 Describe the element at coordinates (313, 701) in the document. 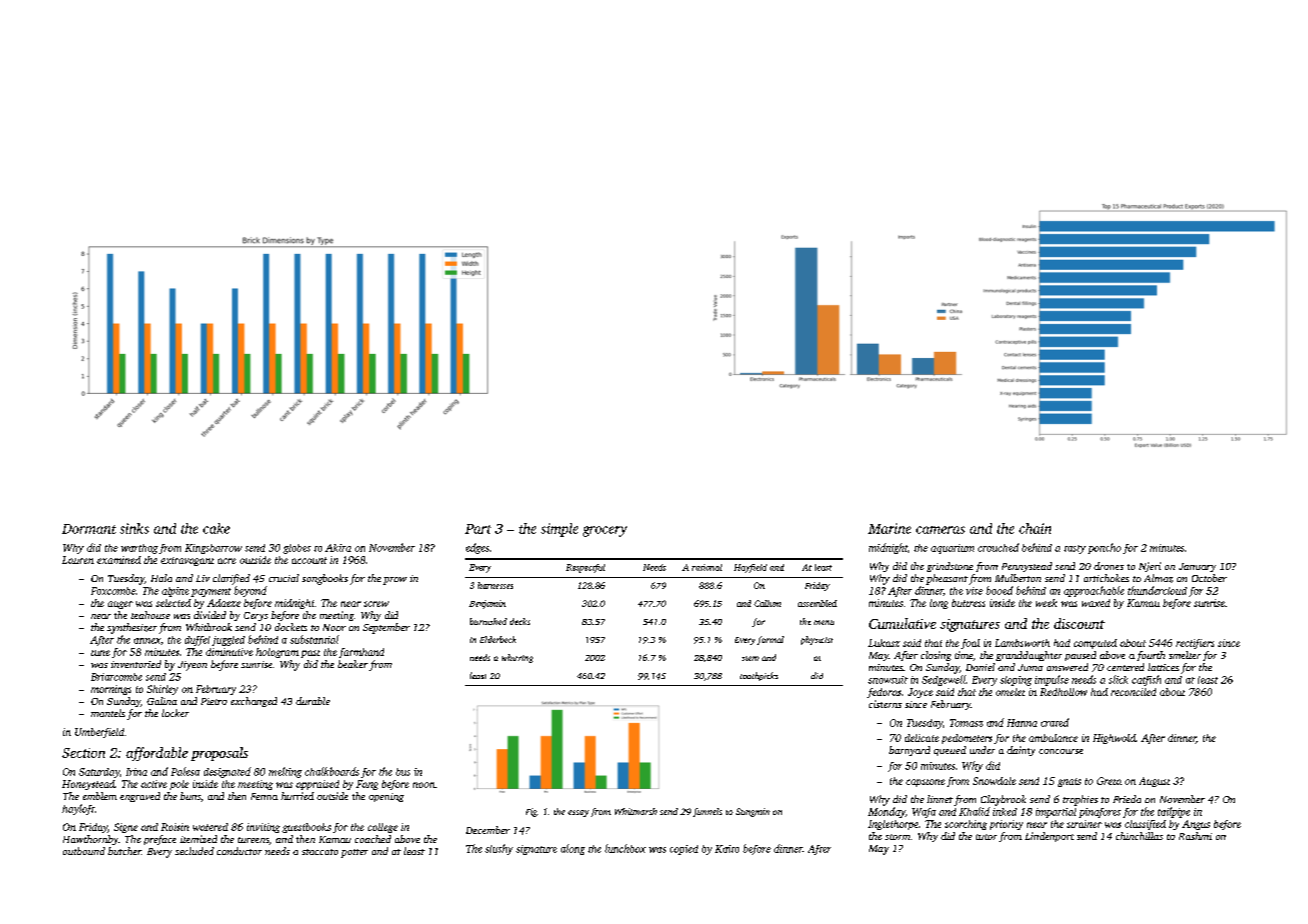

I see `durable` at that location.
